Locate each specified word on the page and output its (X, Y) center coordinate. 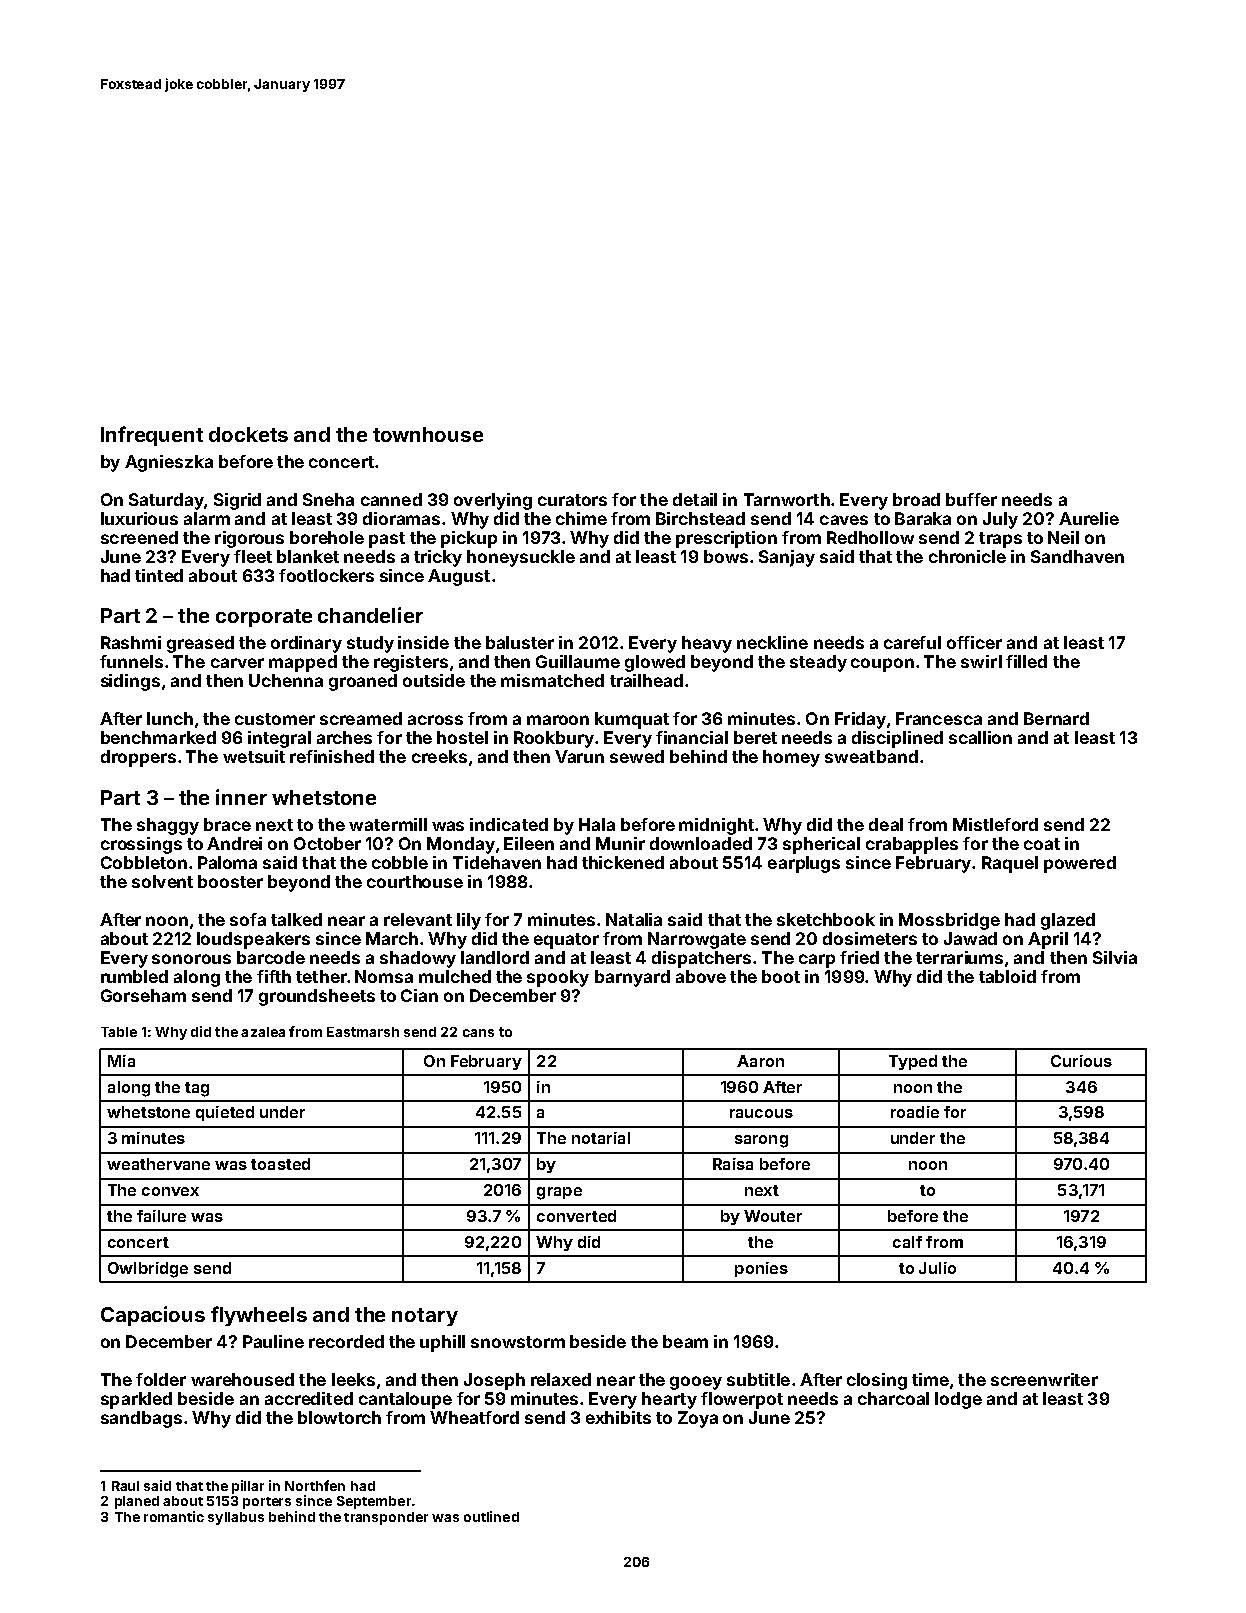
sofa (248, 919)
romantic (174, 1516)
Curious (1081, 1061)
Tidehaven (497, 862)
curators (572, 500)
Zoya (698, 1419)
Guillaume (578, 661)
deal (886, 824)
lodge (958, 1400)
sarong (761, 1141)
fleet (253, 556)
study (370, 644)
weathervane (158, 1164)
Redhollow (870, 537)
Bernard (1056, 718)
